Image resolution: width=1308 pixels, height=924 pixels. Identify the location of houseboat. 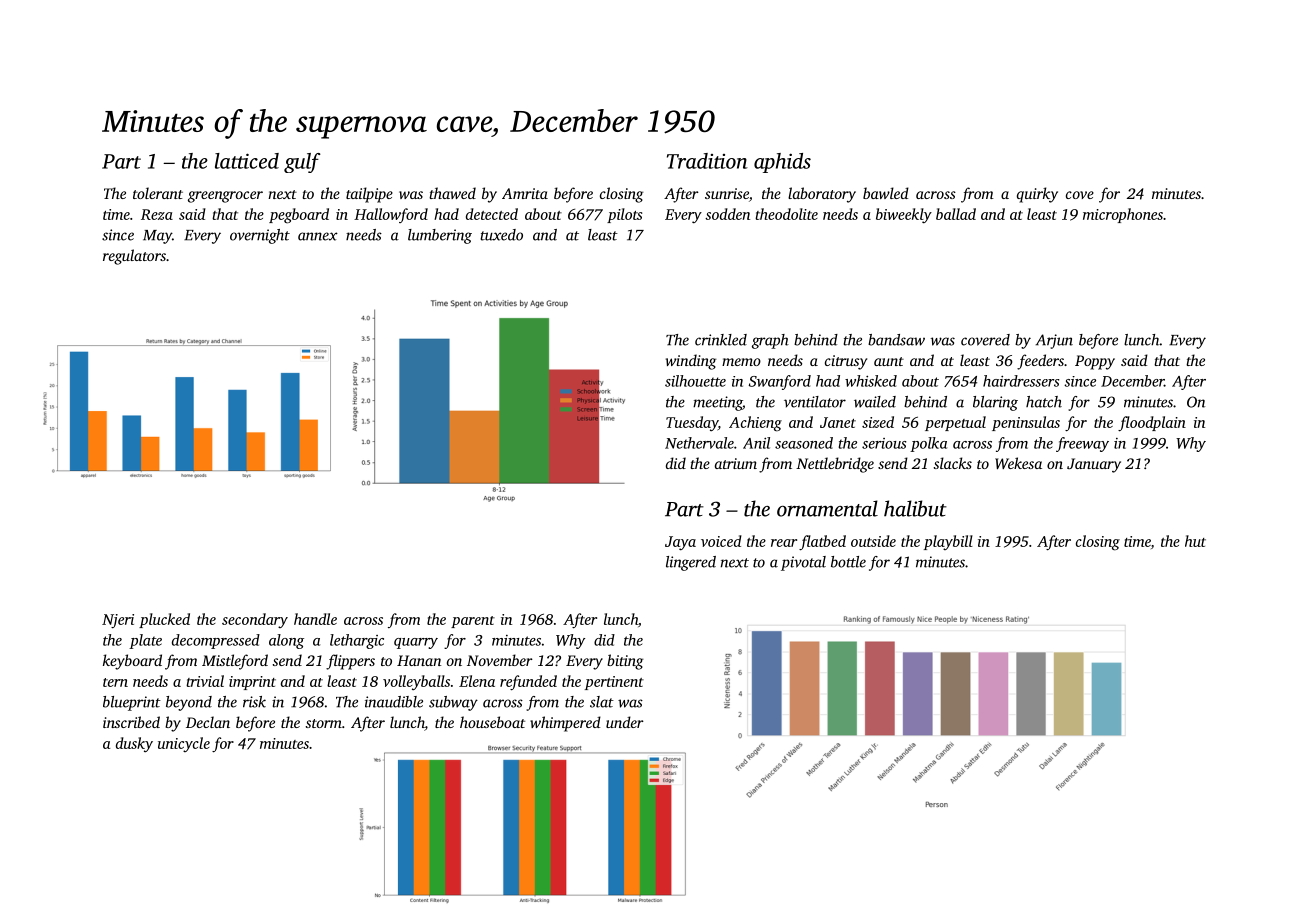
(492, 722).
